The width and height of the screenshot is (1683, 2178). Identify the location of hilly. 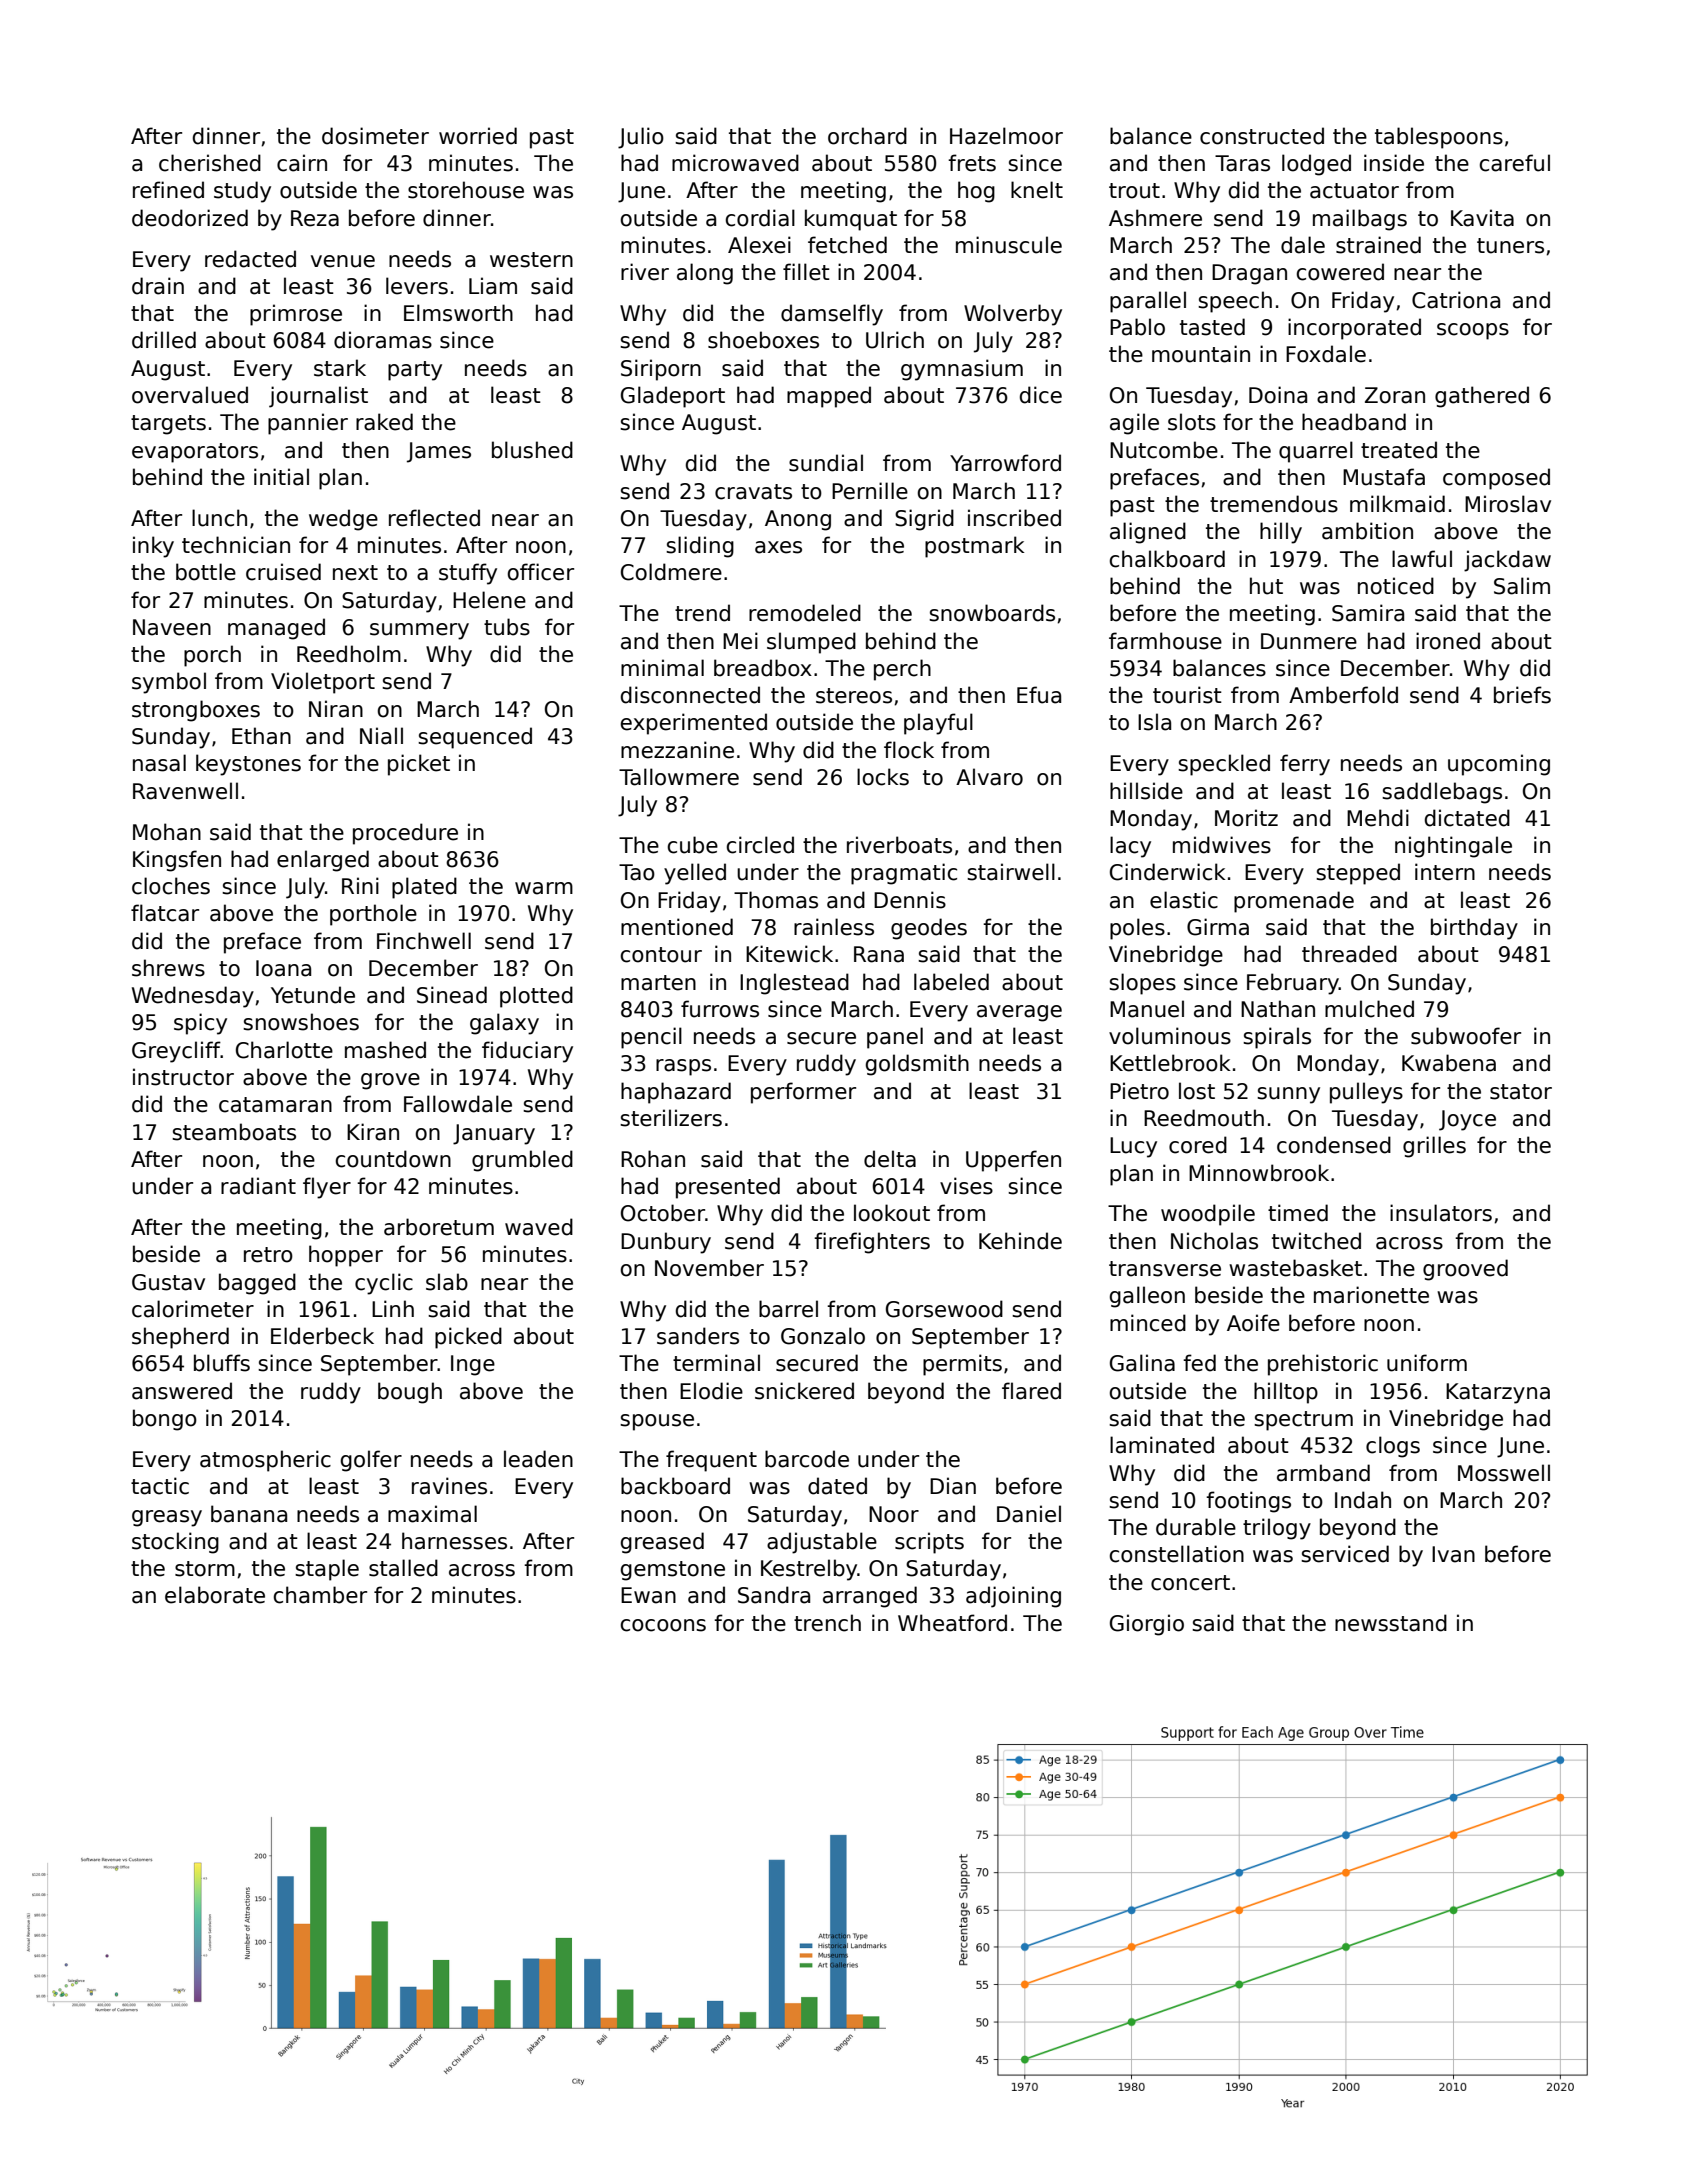
(1281, 533).
